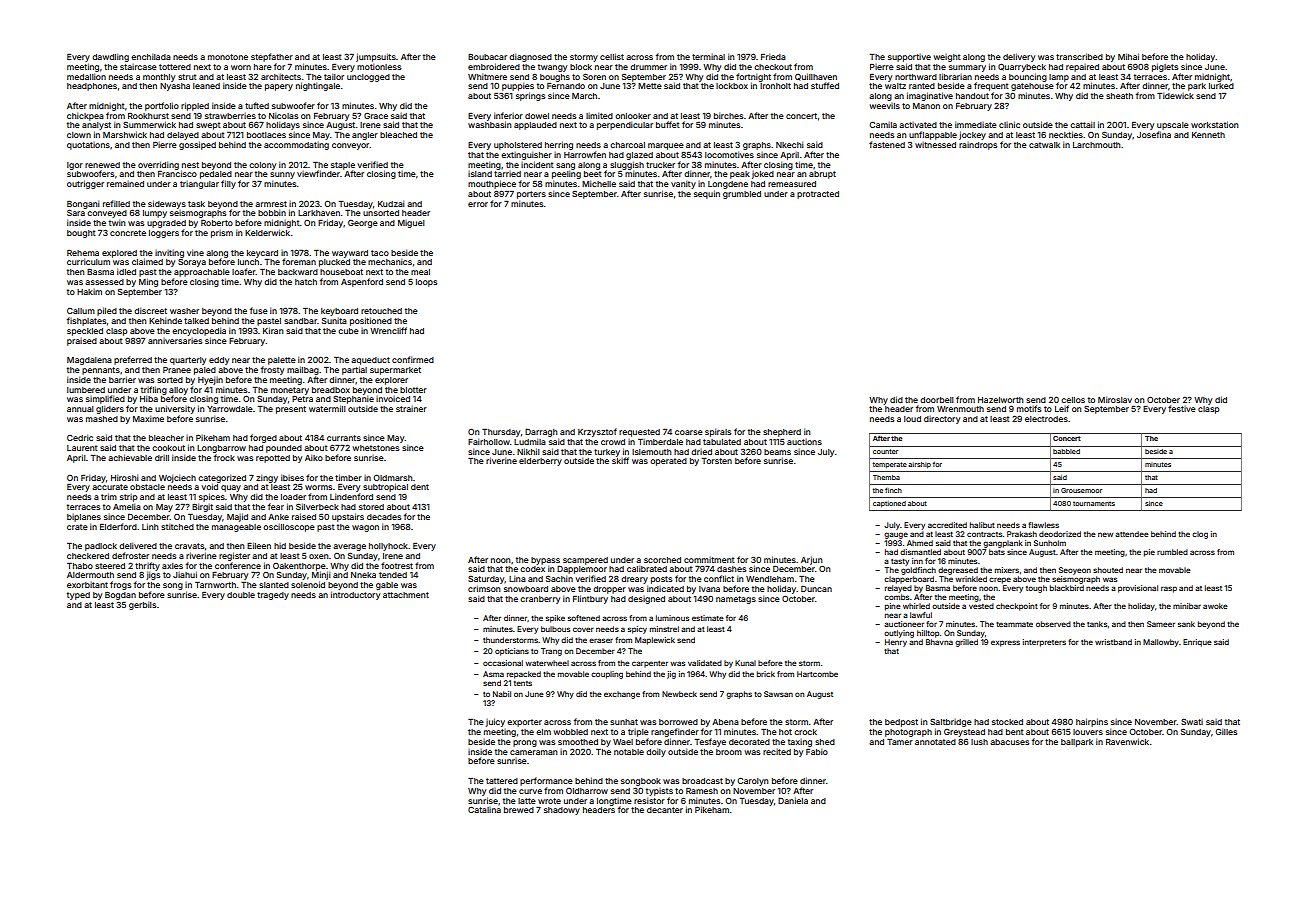 The width and height of the document is (1308, 924). What do you see at coordinates (1215, 124) in the document?
I see `workstation` at bounding box center [1215, 124].
